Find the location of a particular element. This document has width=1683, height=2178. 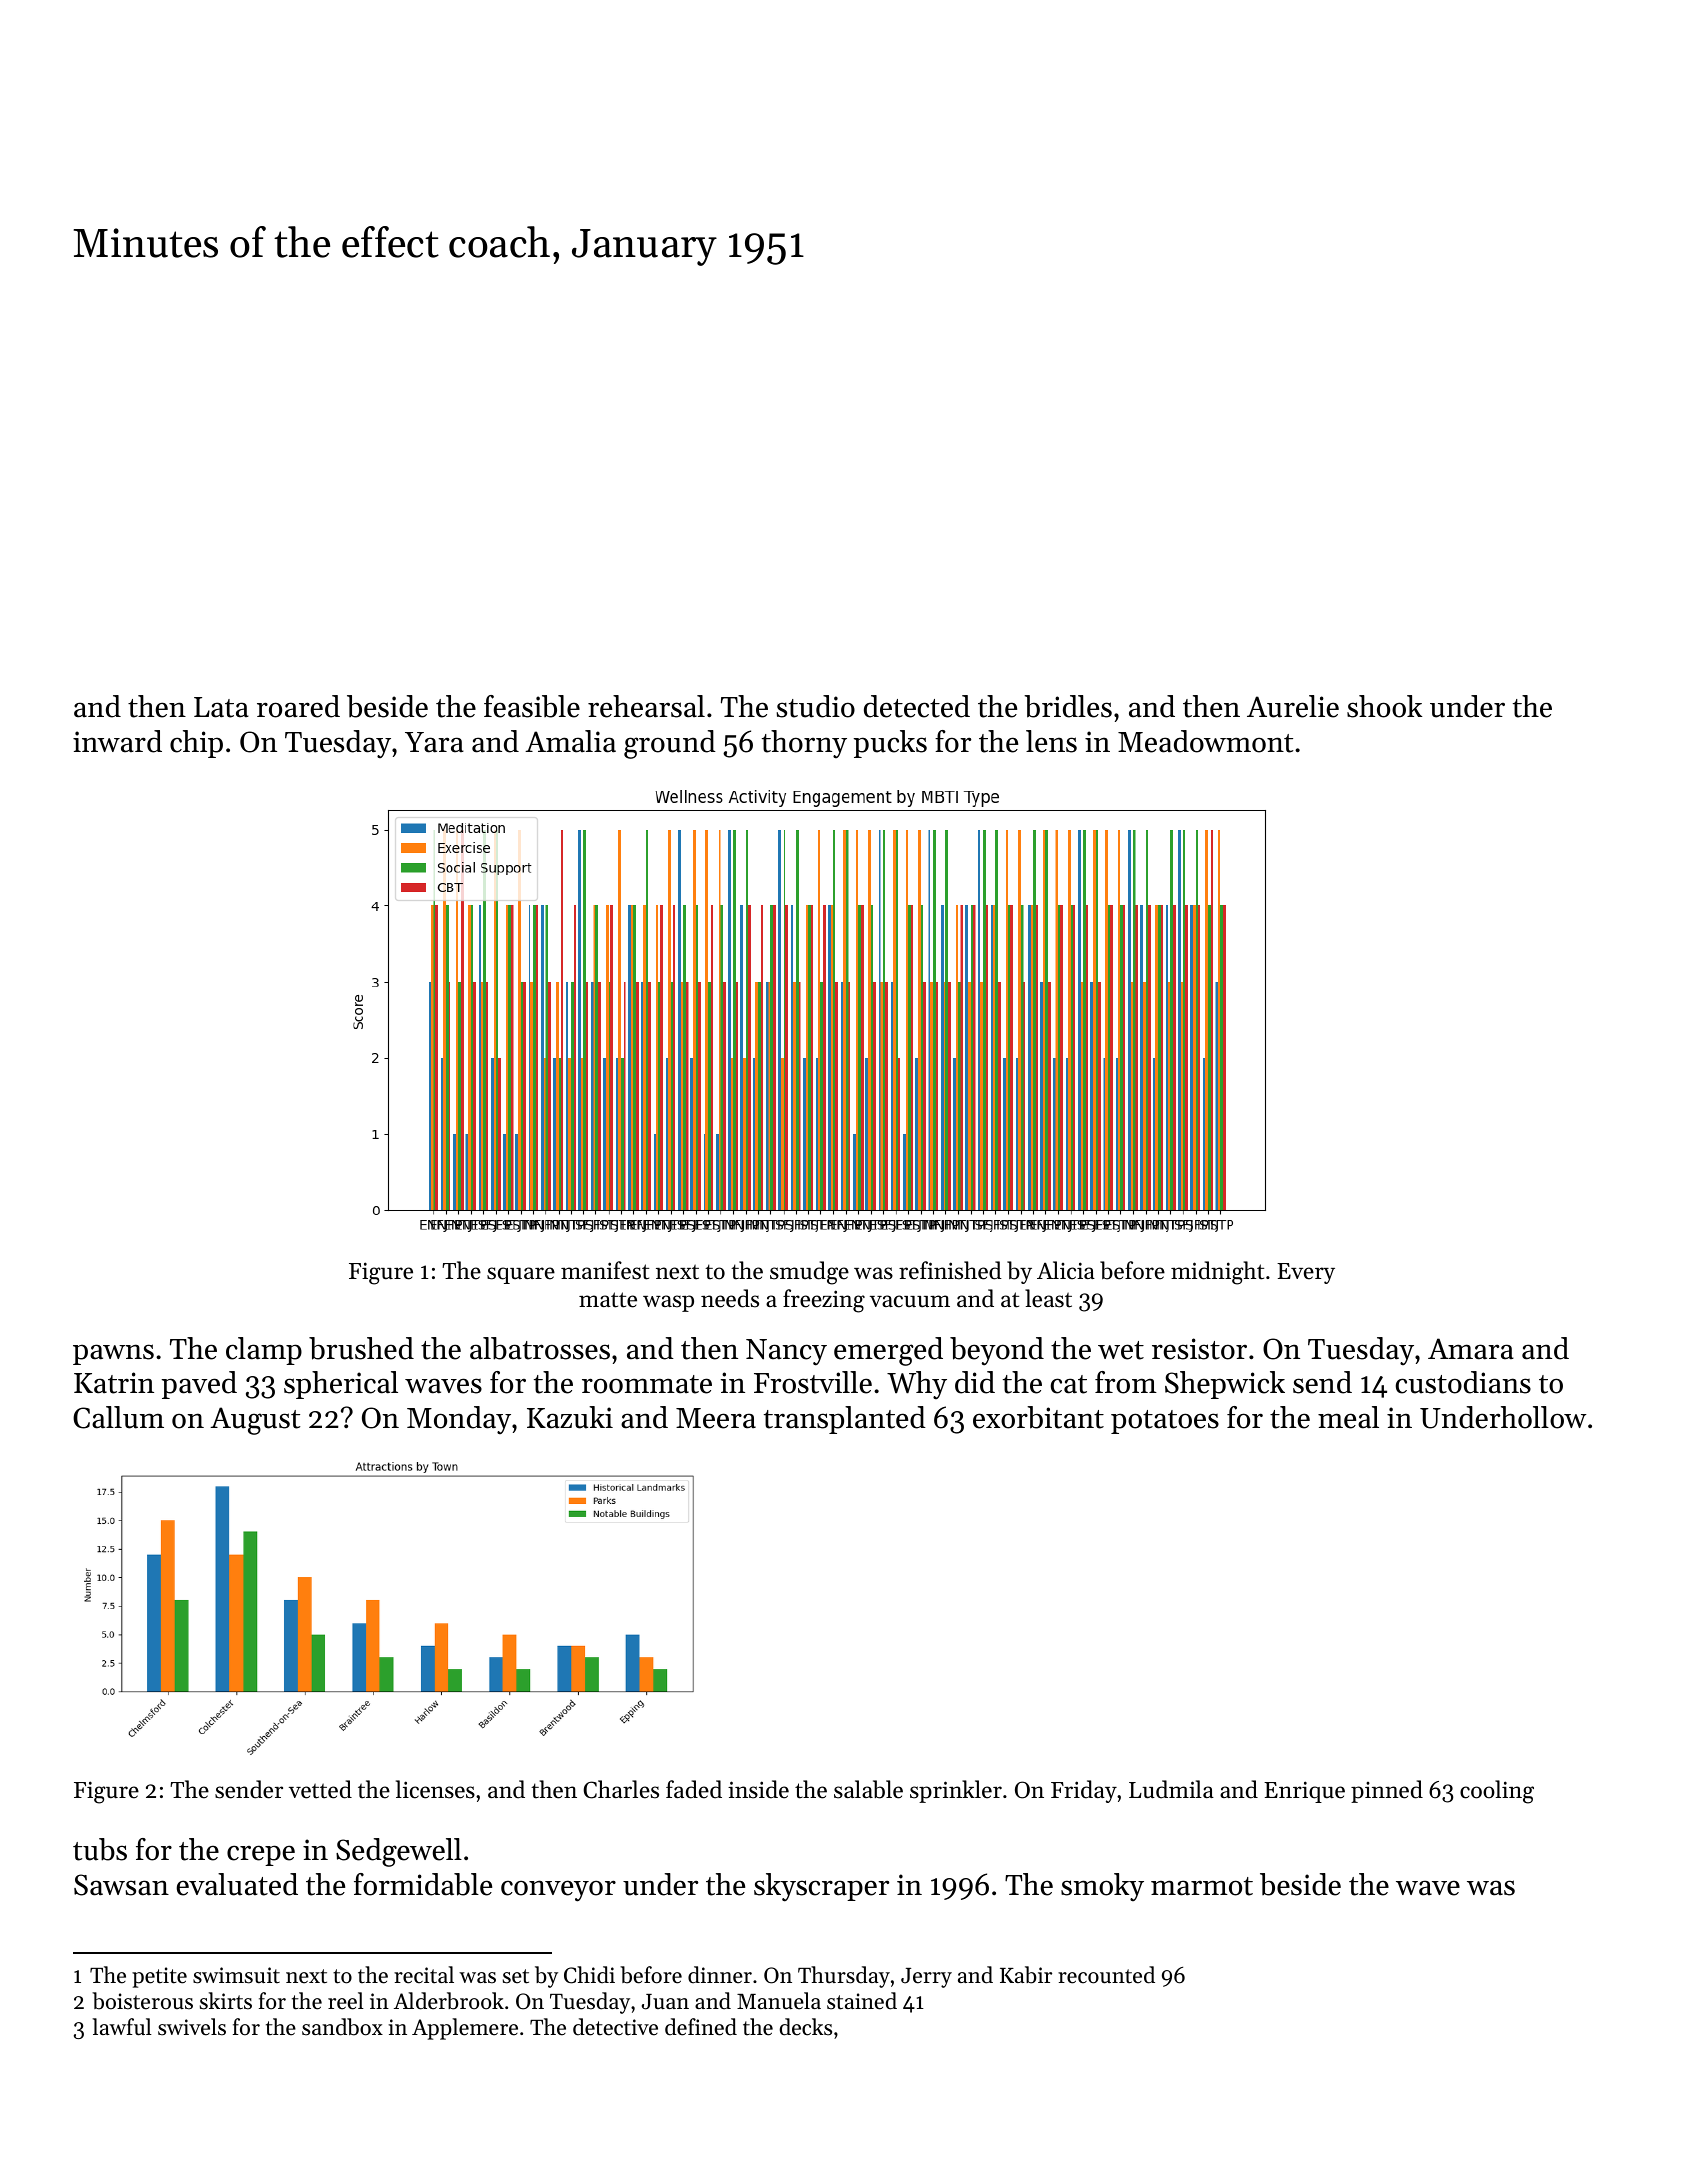

manifest is located at coordinates (605, 1270).
